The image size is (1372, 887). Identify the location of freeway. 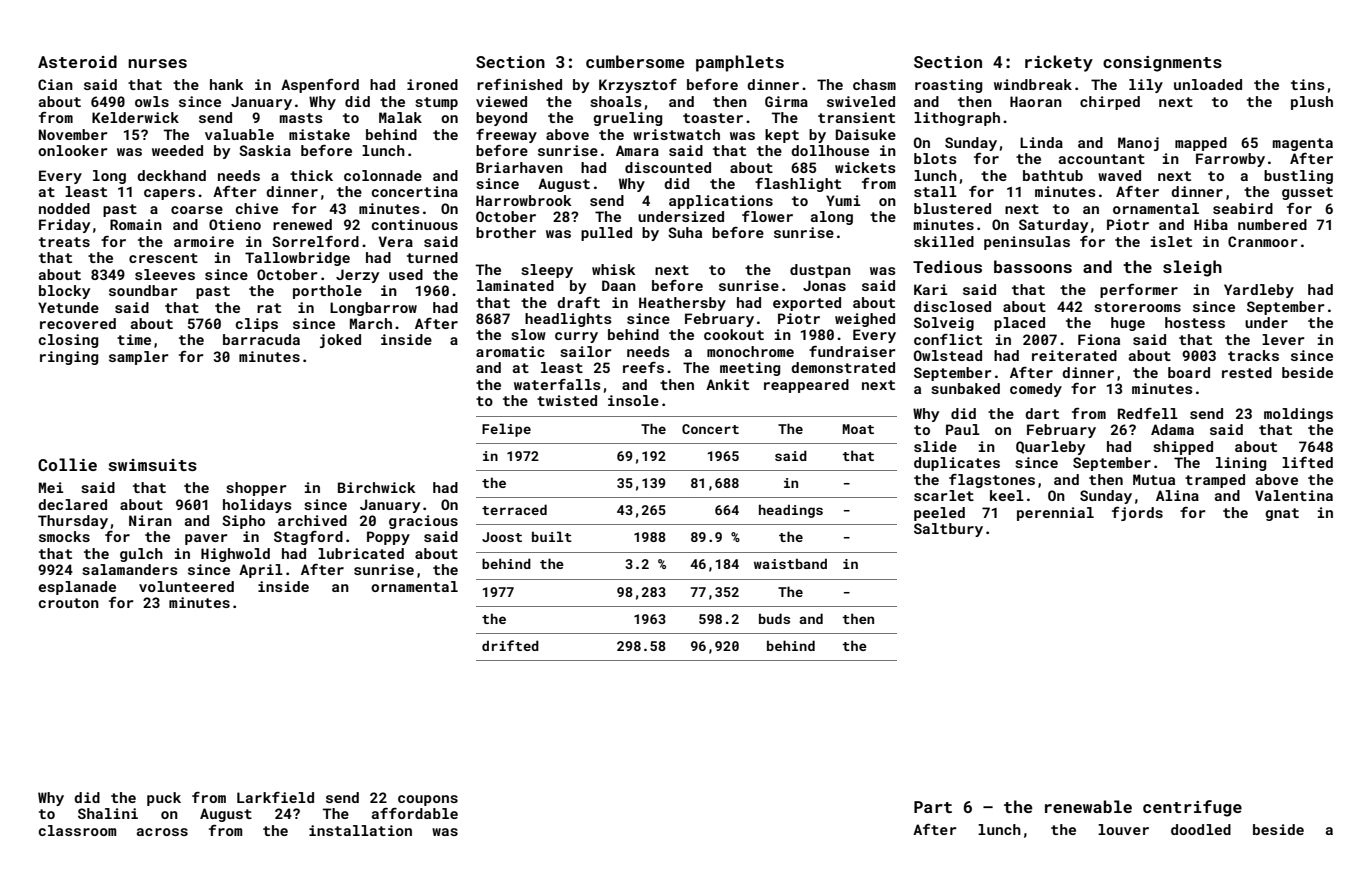
(506, 136).
